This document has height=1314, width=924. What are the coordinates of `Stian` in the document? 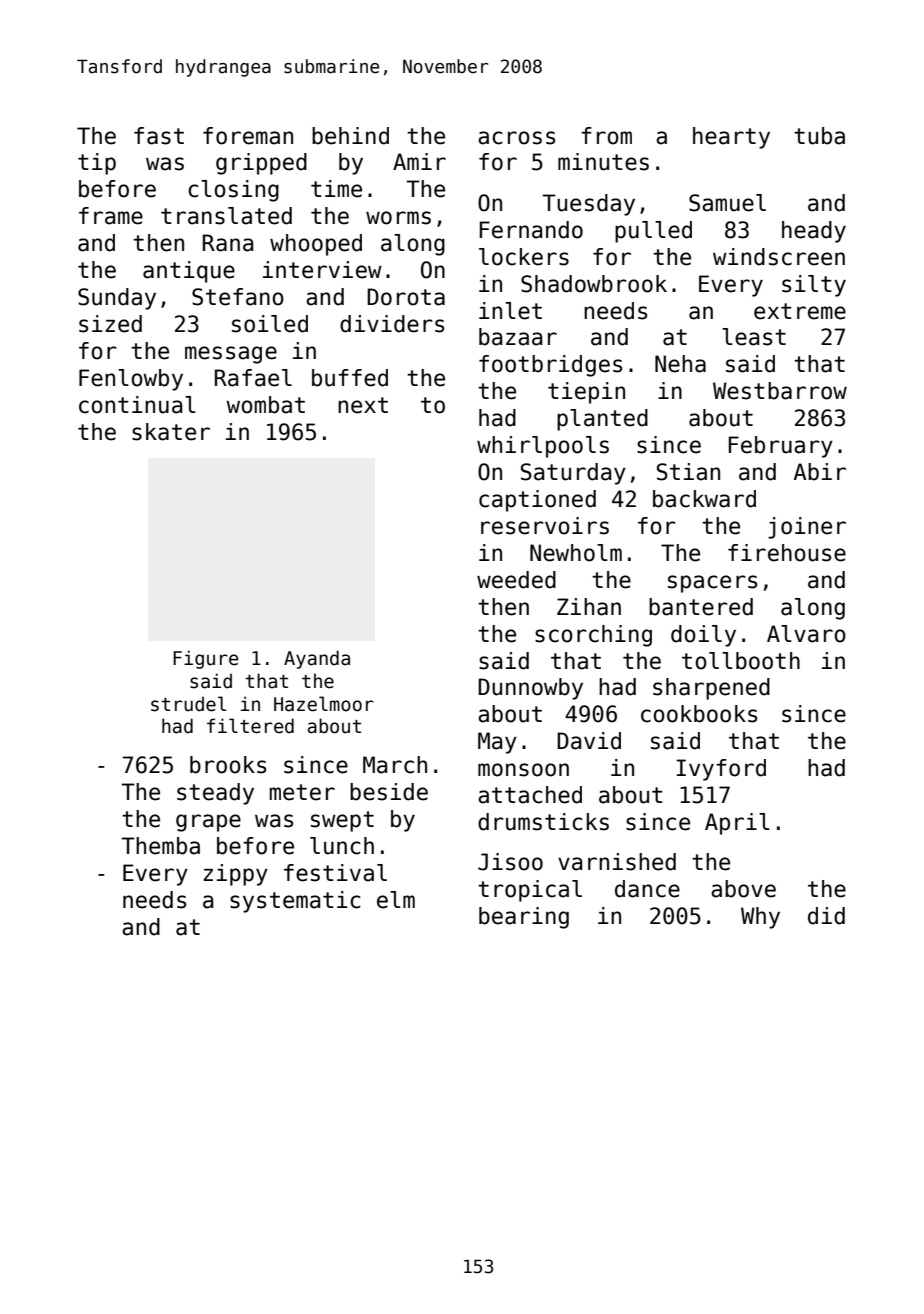 It's located at (688, 472).
